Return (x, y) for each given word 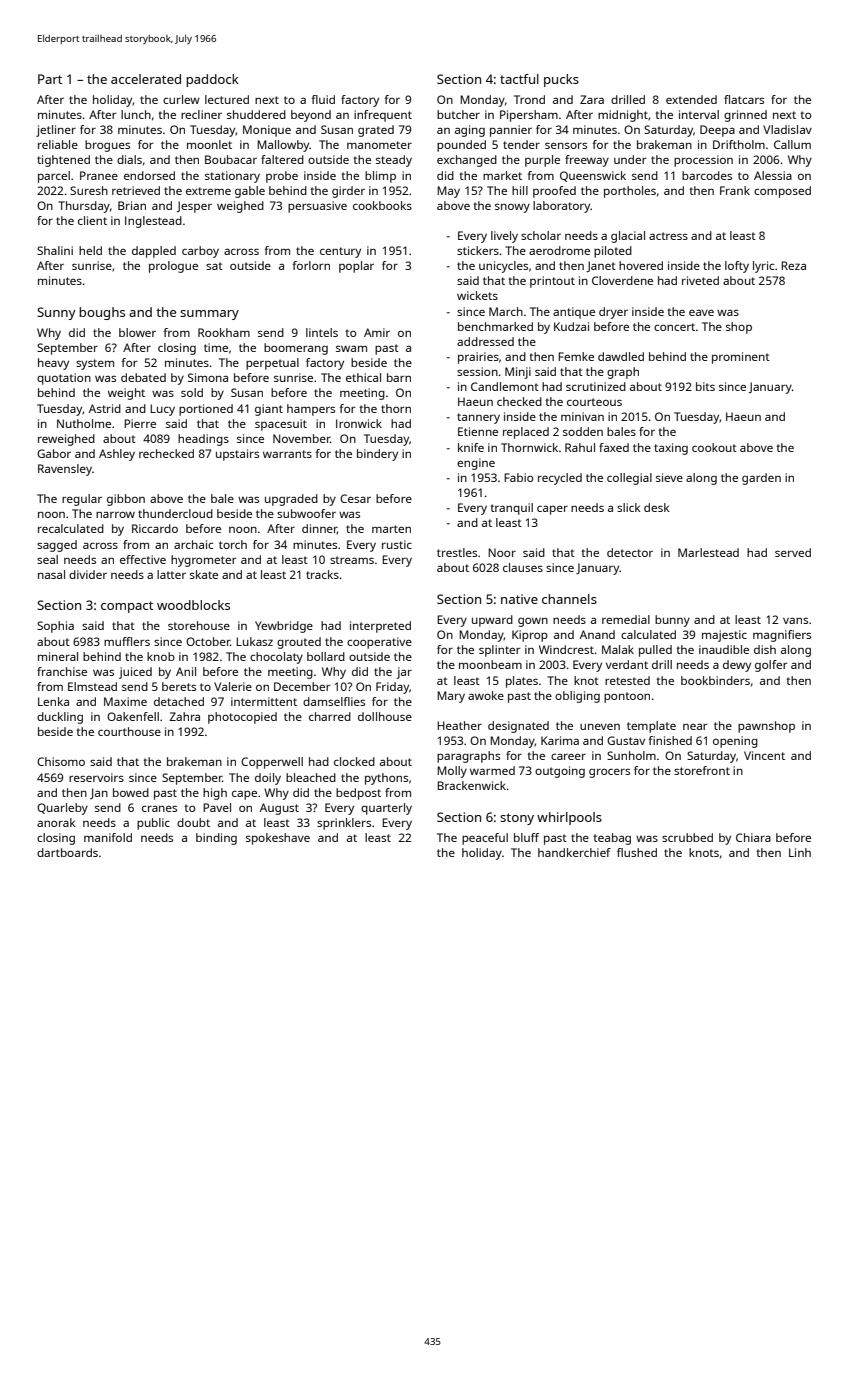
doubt (193, 822)
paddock (212, 80)
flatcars (744, 99)
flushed (637, 852)
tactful (519, 79)
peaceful (485, 839)
